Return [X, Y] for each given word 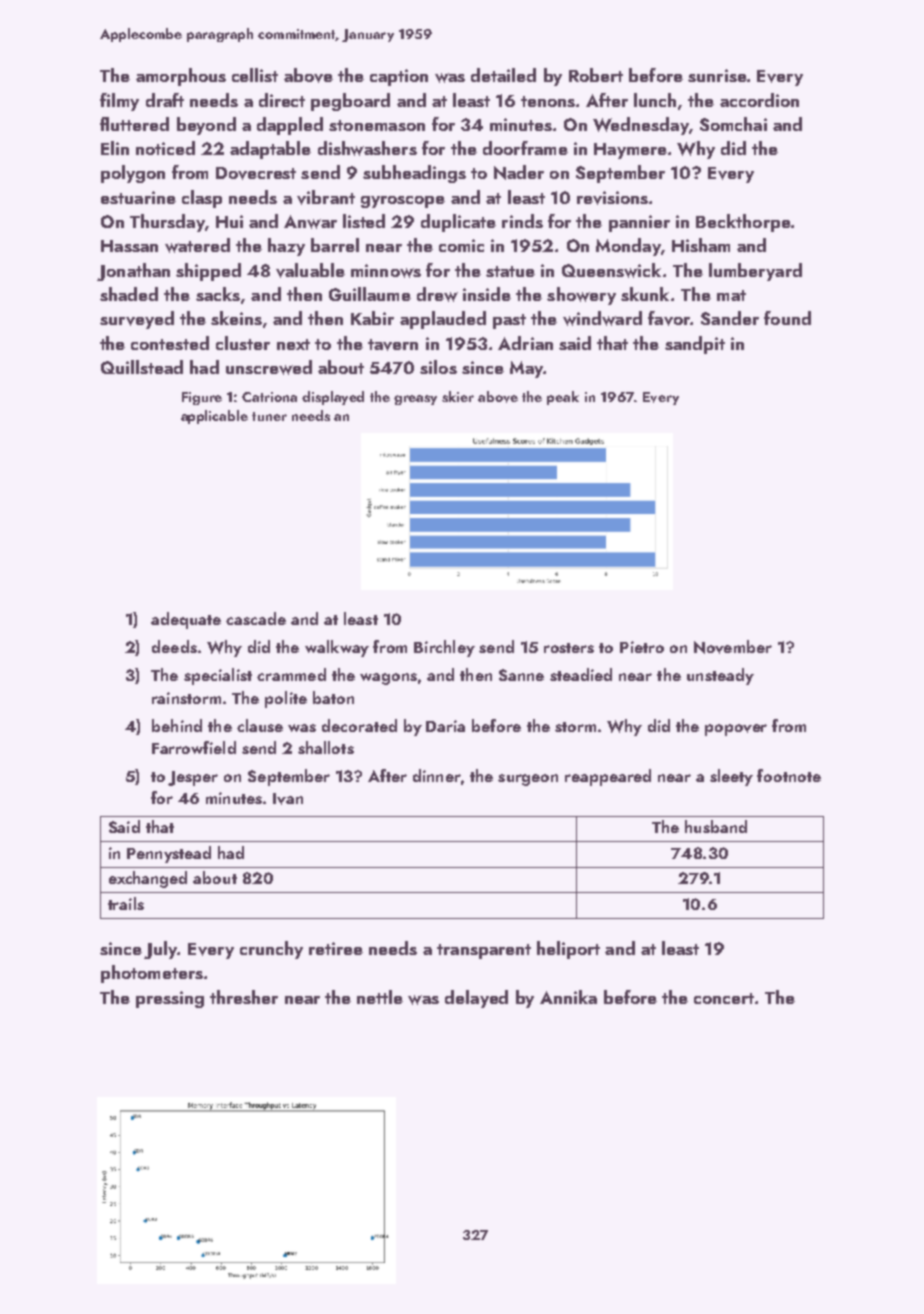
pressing [170, 999]
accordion [759, 100]
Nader [519, 172]
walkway [337, 648]
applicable [214, 417]
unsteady [720, 676]
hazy [286, 247]
